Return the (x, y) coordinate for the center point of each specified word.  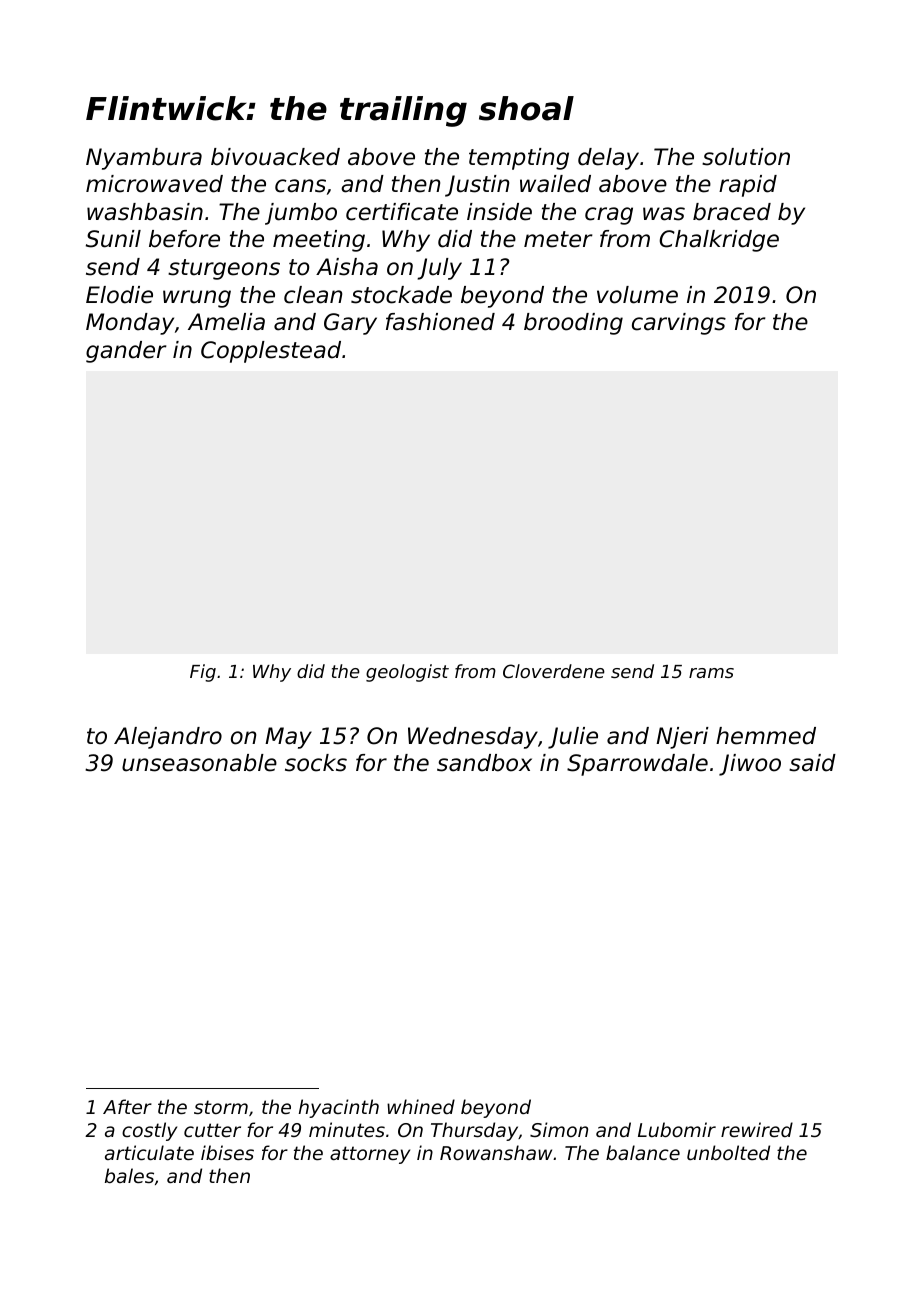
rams (711, 673)
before (184, 239)
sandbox (484, 763)
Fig (203, 673)
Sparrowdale (637, 765)
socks (316, 763)
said (812, 763)
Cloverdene (554, 671)
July (439, 269)
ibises (227, 1152)
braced (732, 212)
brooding (573, 324)
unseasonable (199, 763)
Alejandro (168, 738)
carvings (679, 324)
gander (126, 352)
